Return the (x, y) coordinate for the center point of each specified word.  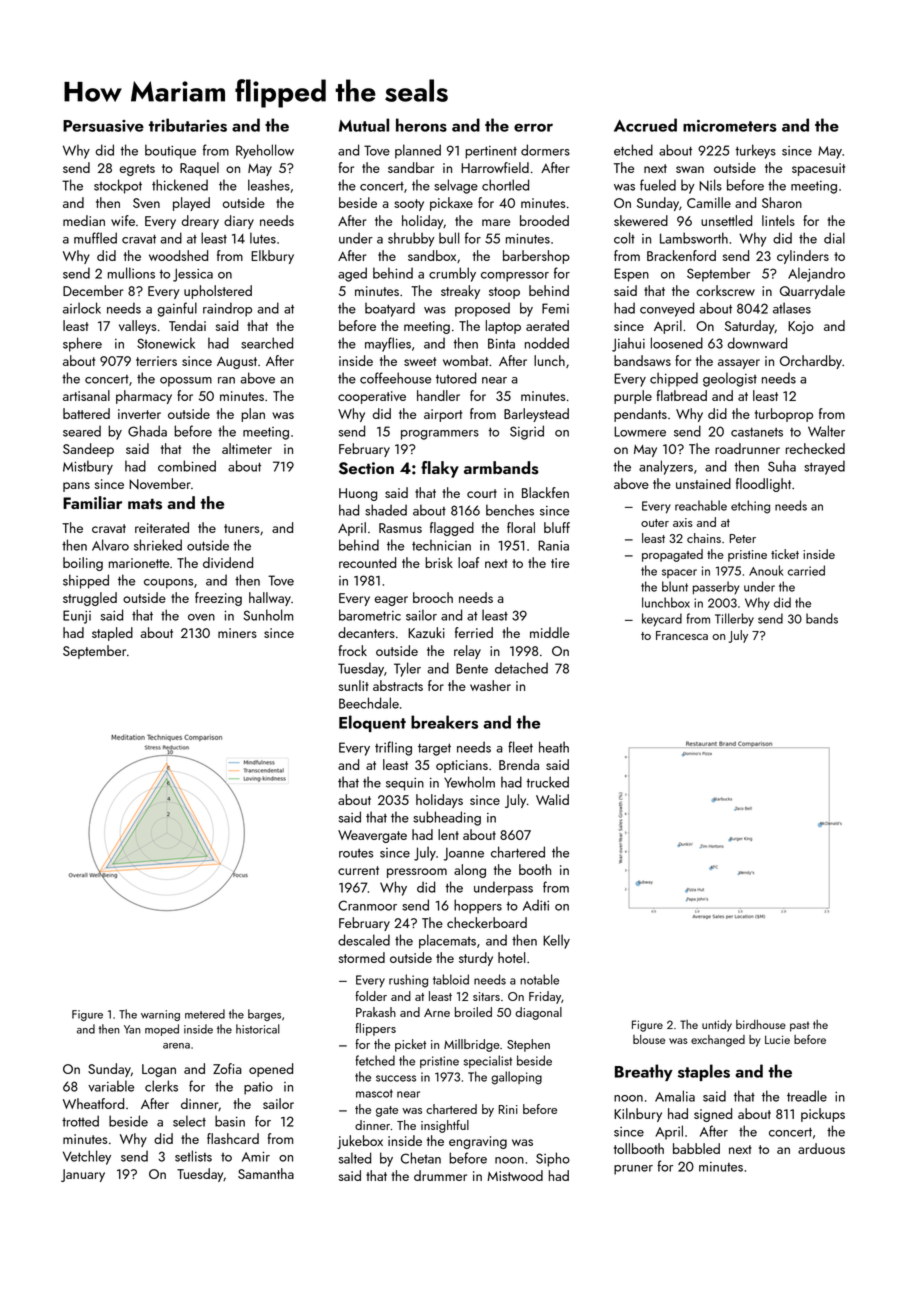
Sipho (553, 1159)
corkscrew (725, 290)
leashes (269, 185)
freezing (218, 599)
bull (449, 238)
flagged (452, 529)
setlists (193, 1156)
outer (655, 523)
